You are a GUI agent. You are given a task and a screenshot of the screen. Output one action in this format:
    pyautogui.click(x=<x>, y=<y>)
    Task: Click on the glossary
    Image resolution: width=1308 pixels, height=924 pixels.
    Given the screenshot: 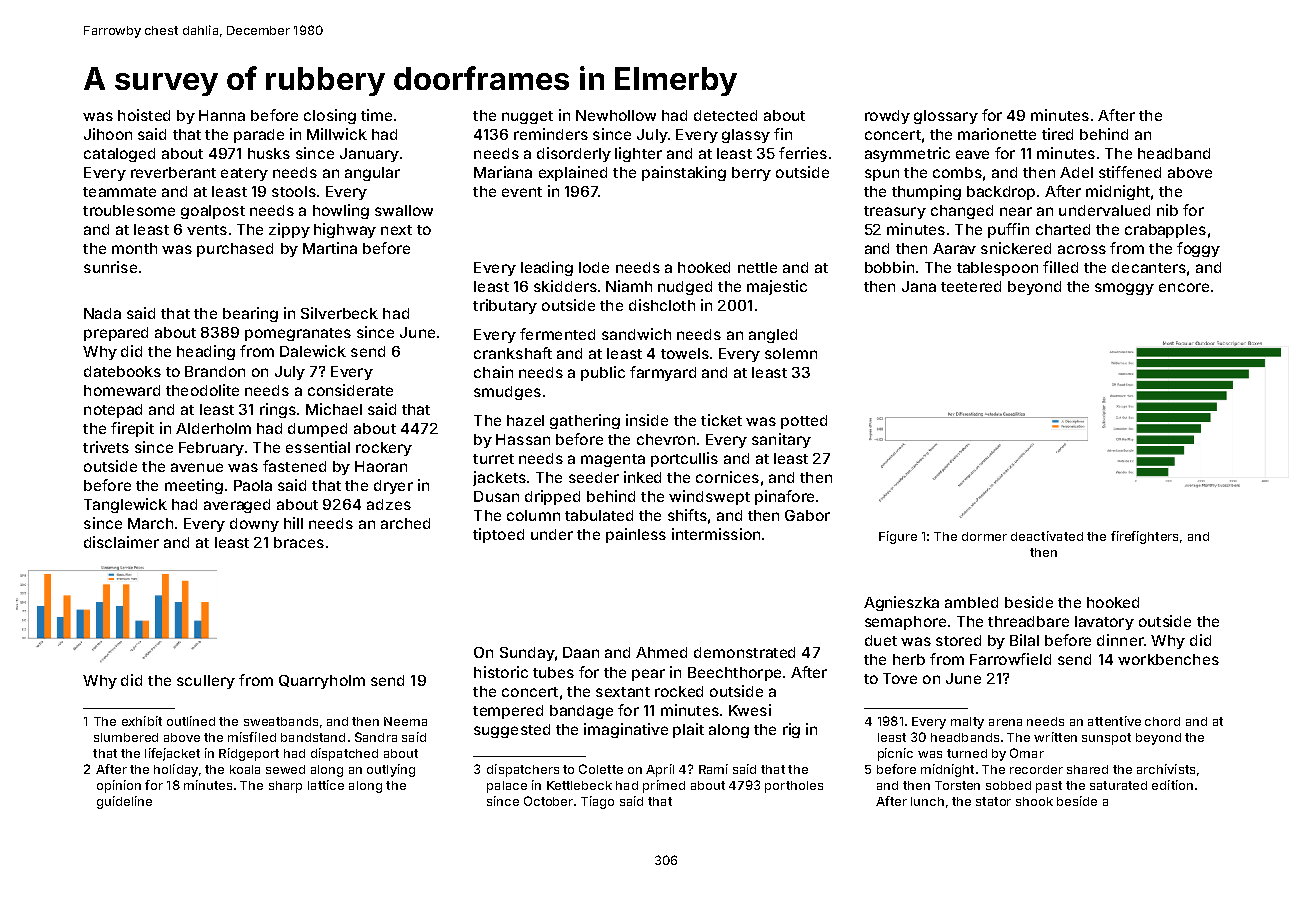 What is the action you would take?
    pyautogui.click(x=946, y=117)
